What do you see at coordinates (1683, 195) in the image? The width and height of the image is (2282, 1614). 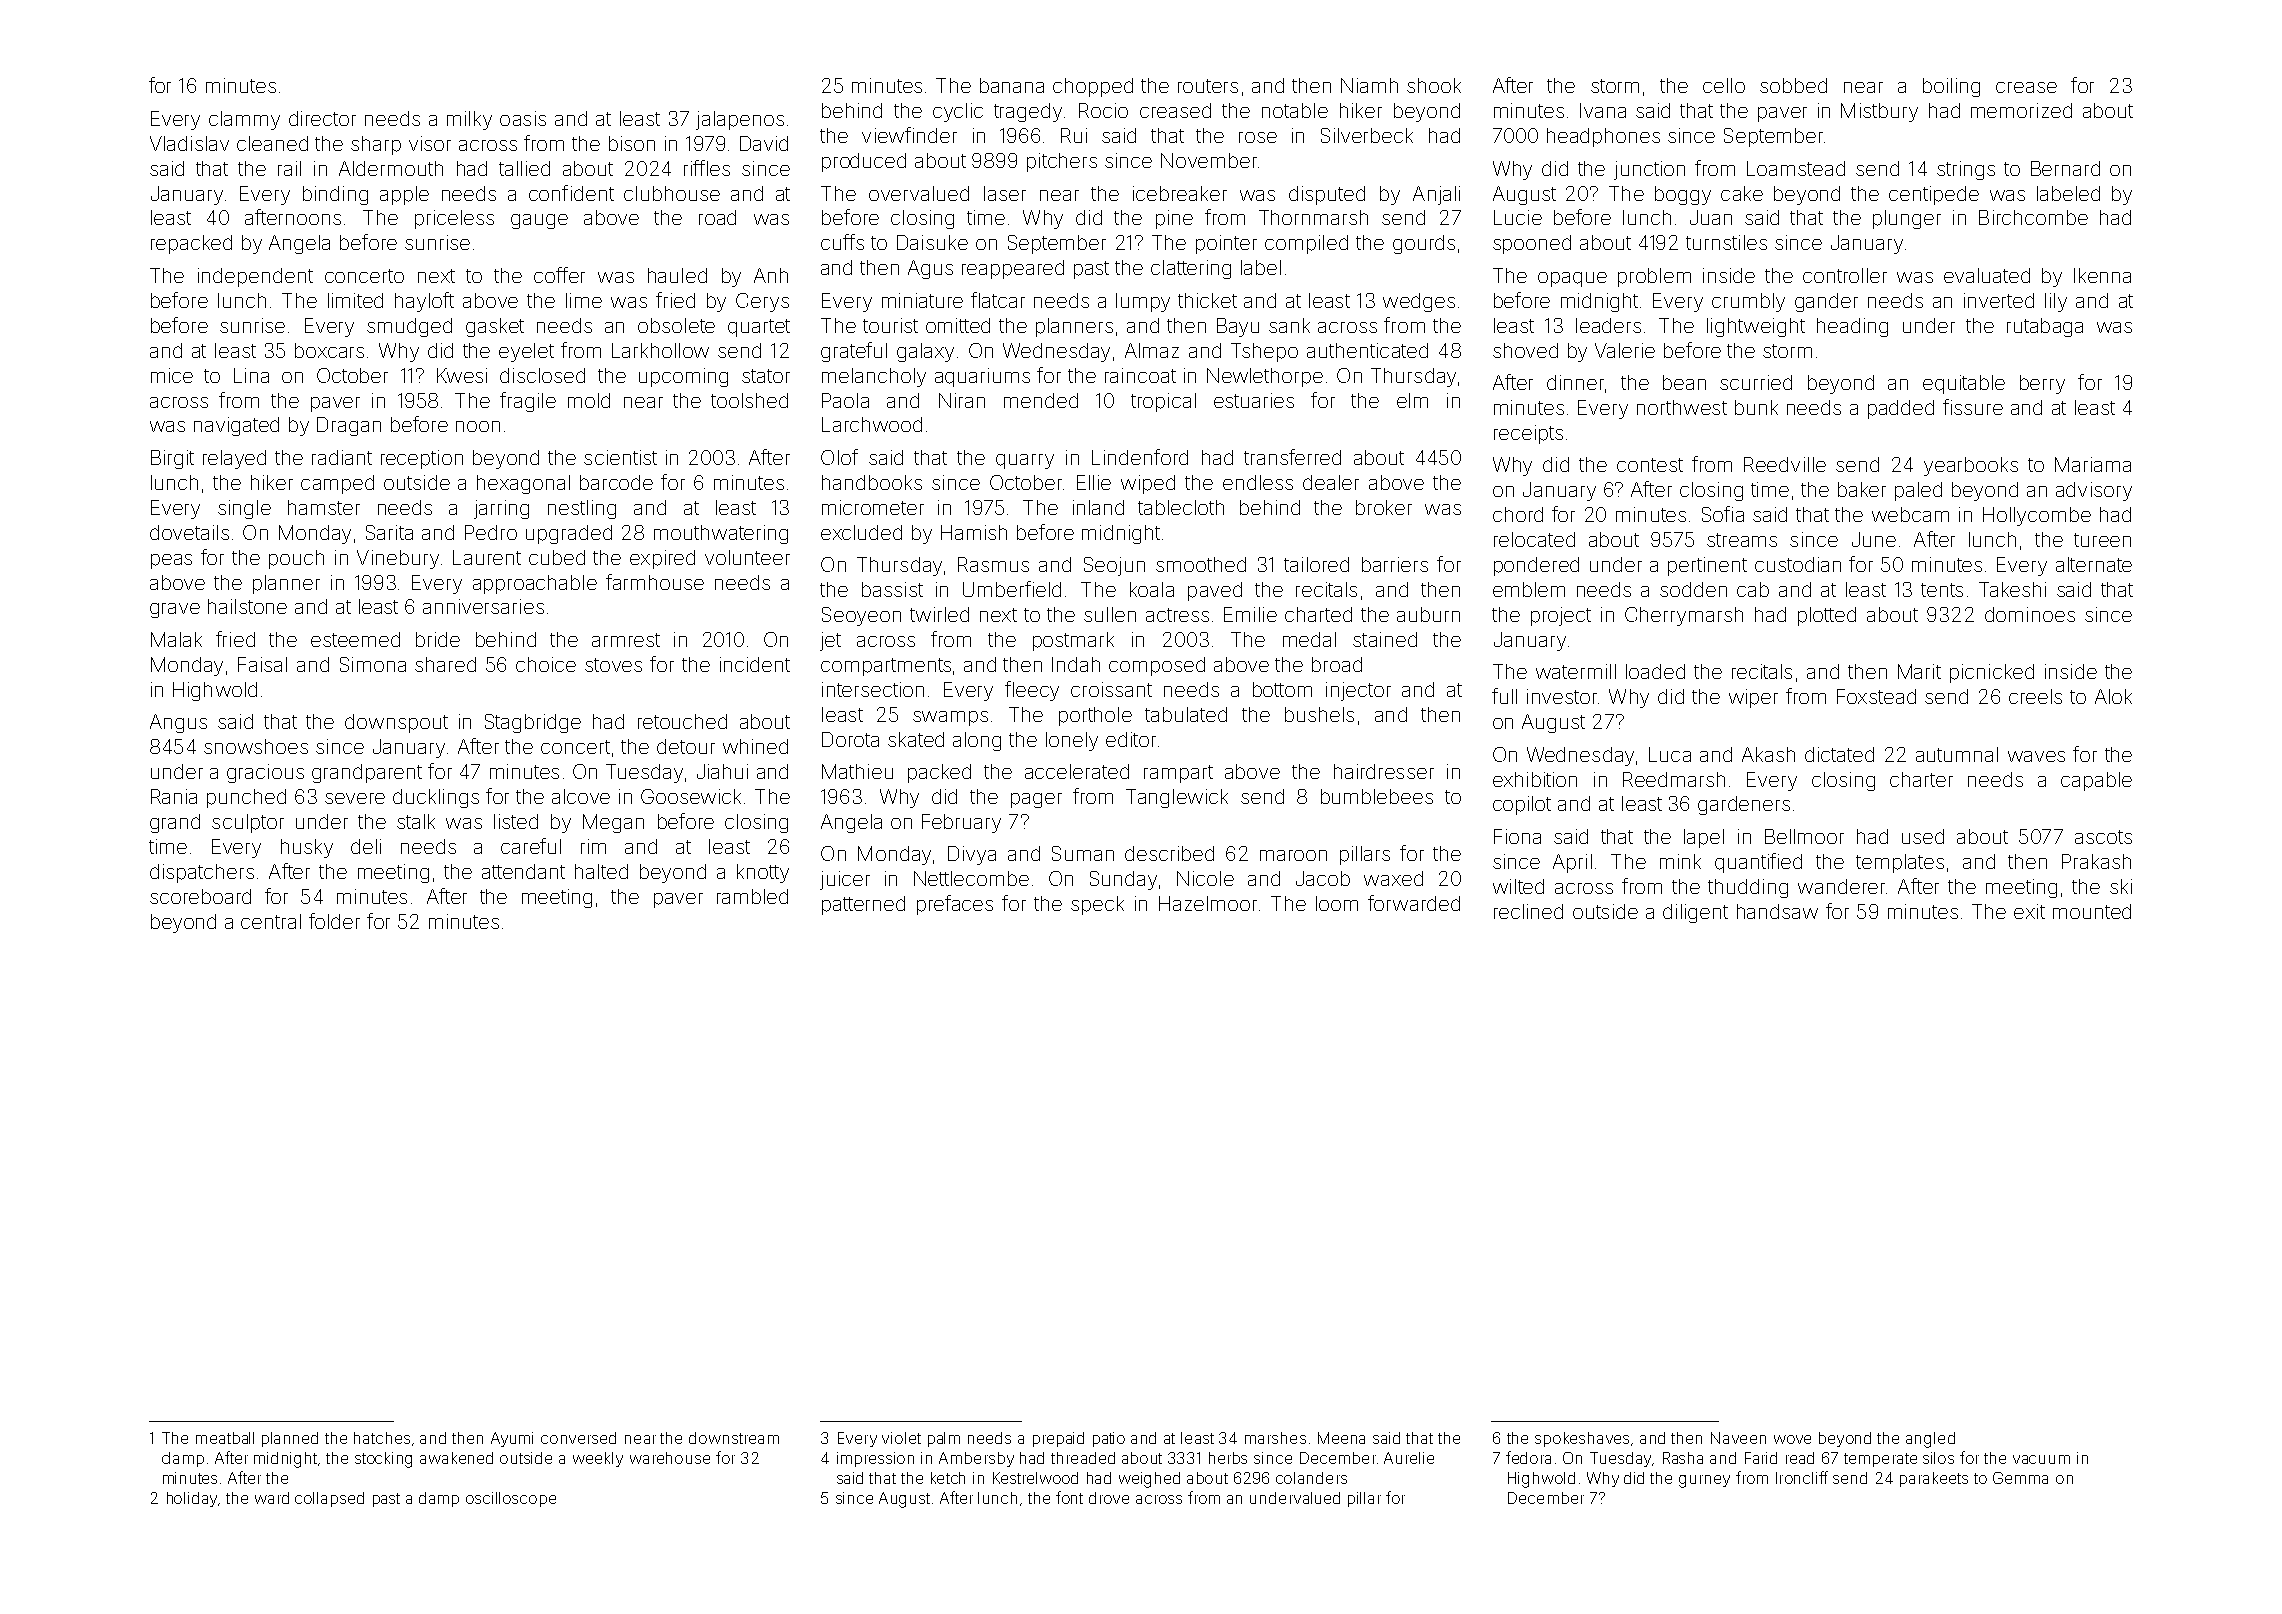 I see `boggy` at bounding box center [1683, 195].
